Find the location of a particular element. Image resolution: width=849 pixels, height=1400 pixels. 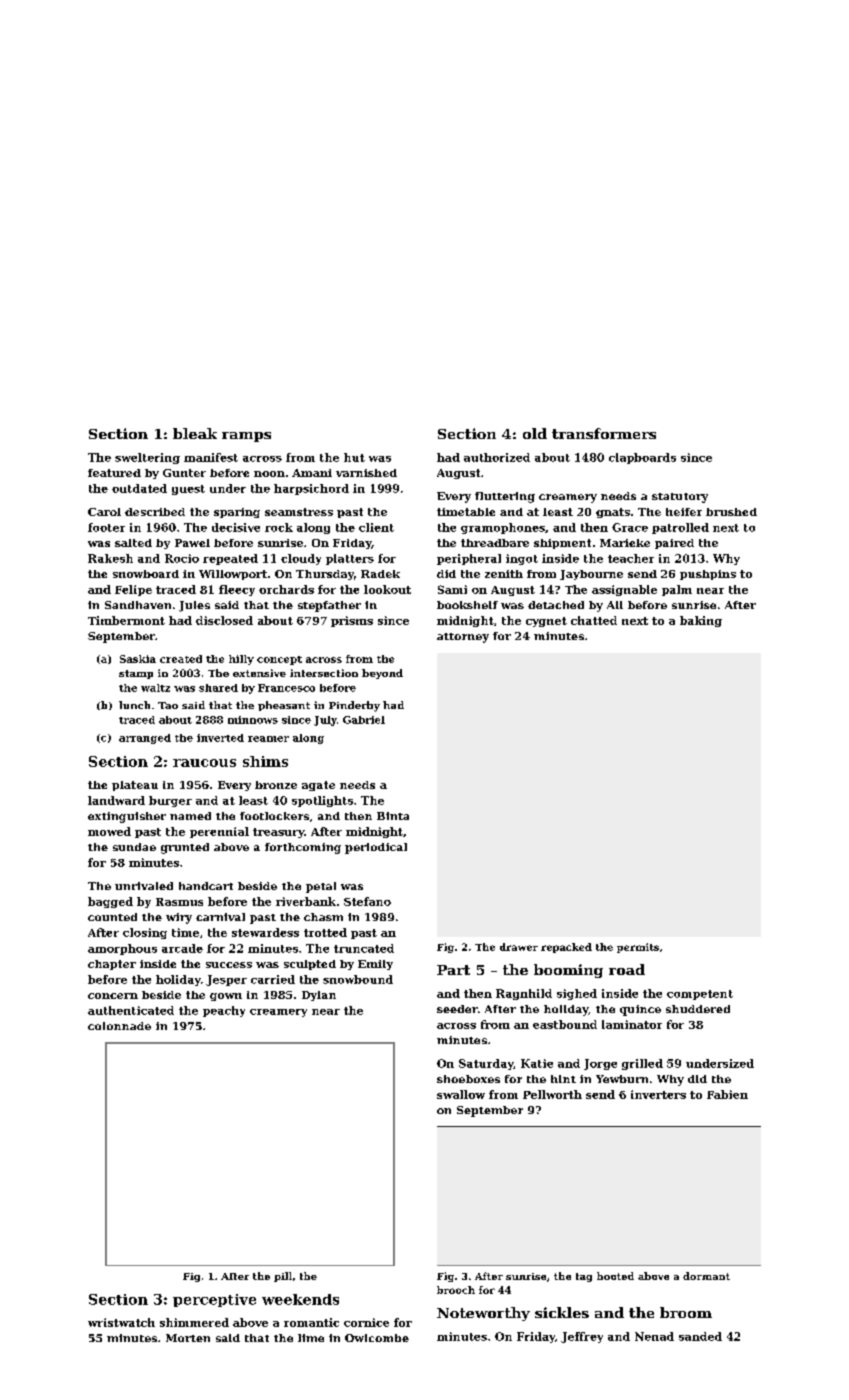

wristwatch is located at coordinates (121, 1322).
